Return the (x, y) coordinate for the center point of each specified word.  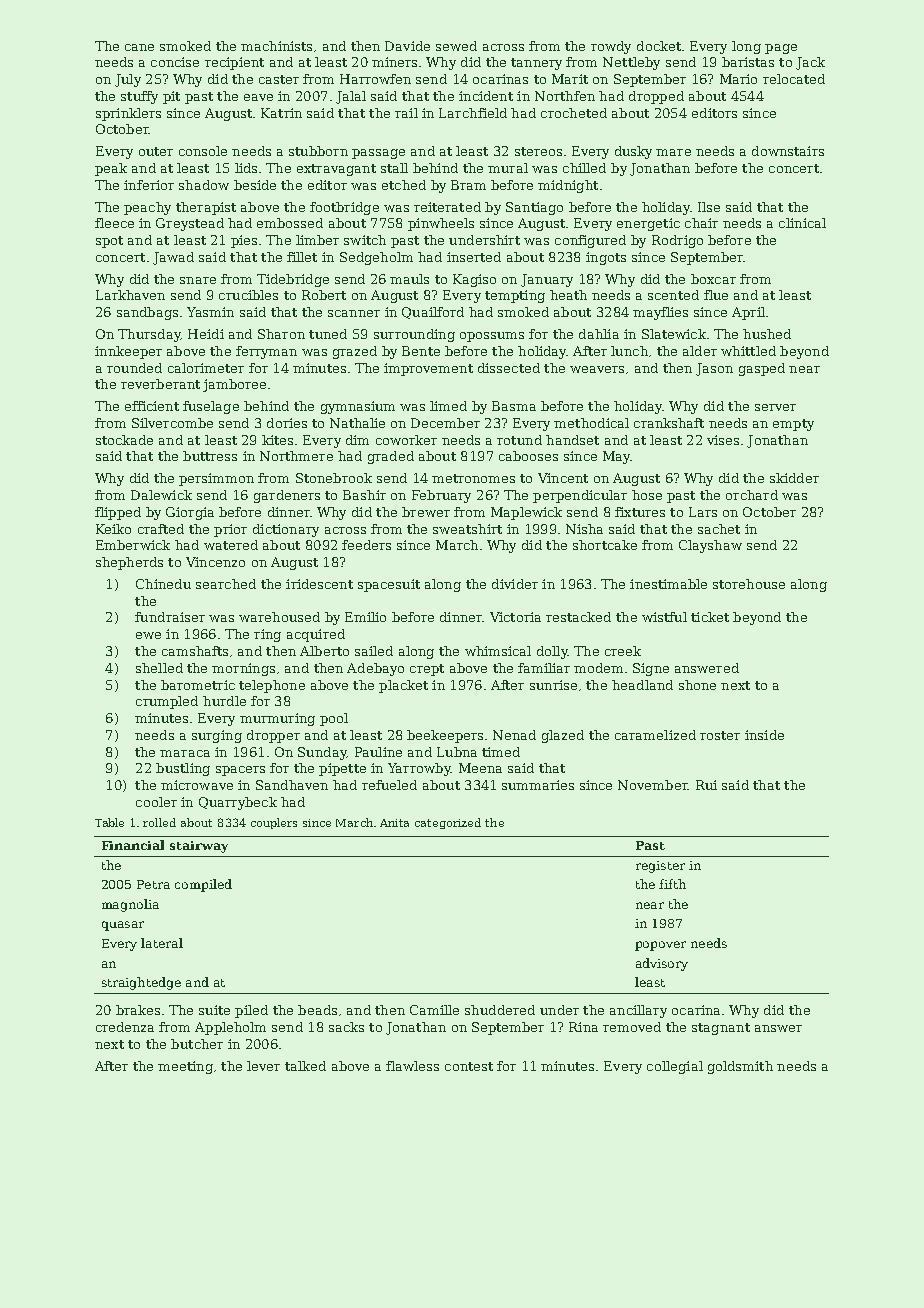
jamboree (234, 385)
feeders (366, 545)
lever (263, 1066)
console (203, 151)
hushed (767, 334)
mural (508, 168)
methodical (591, 423)
